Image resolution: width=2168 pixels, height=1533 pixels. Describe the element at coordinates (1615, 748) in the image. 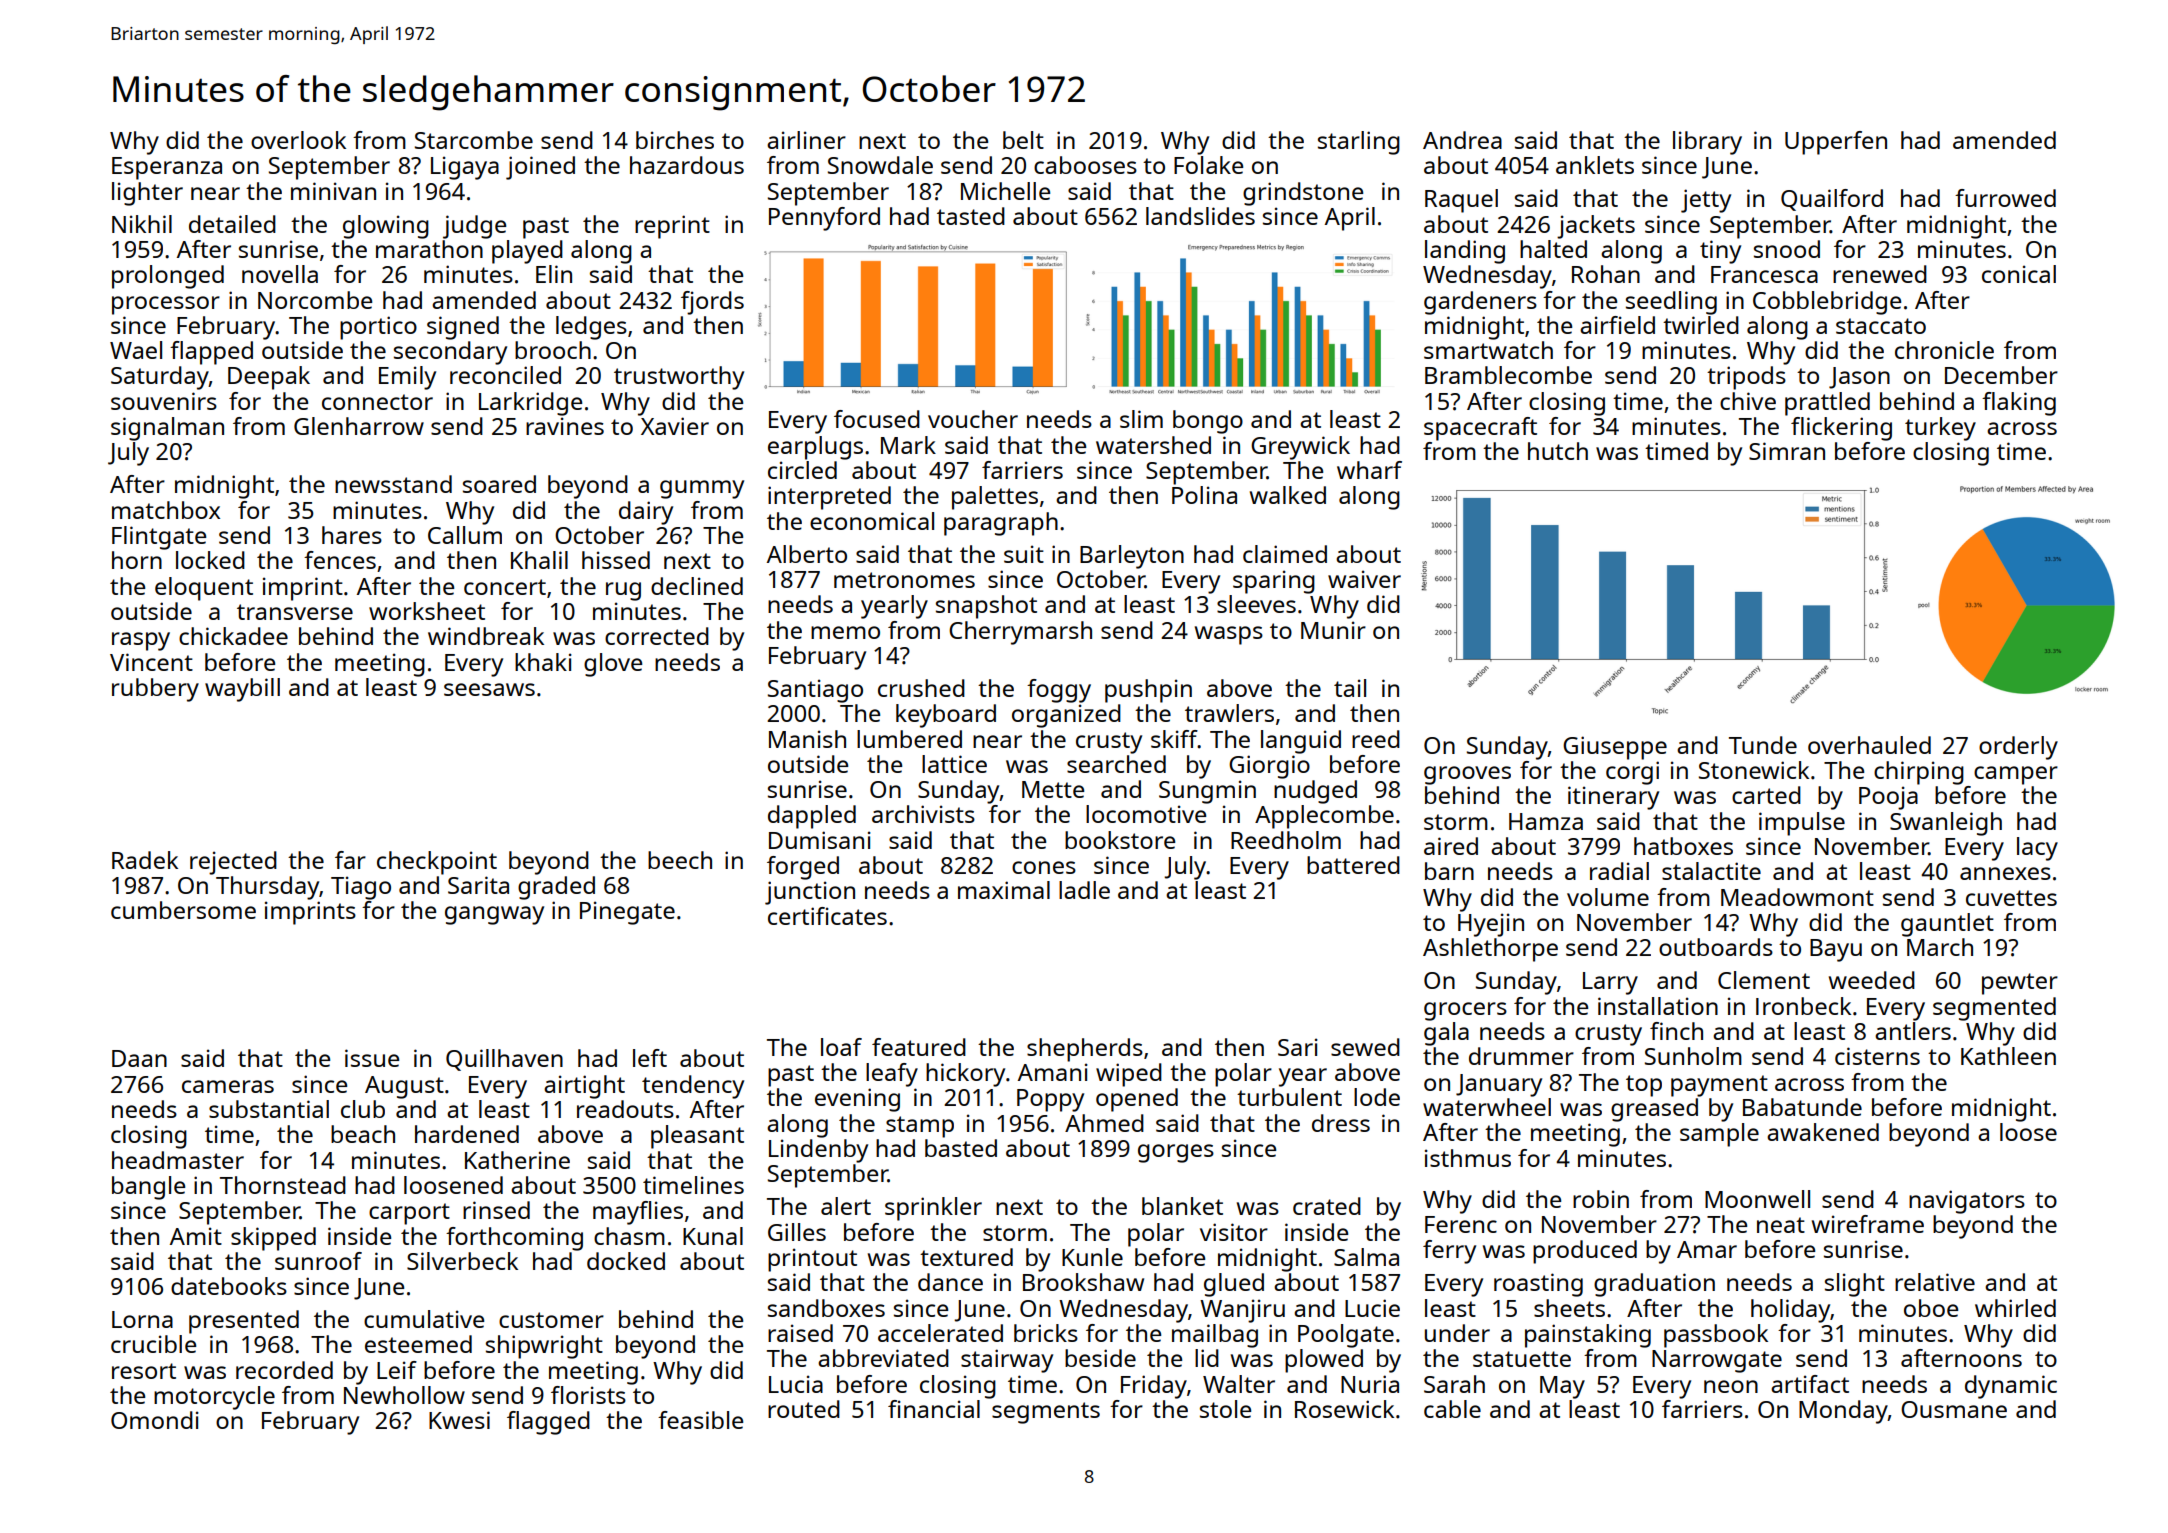

I see `Giuseppe` at that location.
